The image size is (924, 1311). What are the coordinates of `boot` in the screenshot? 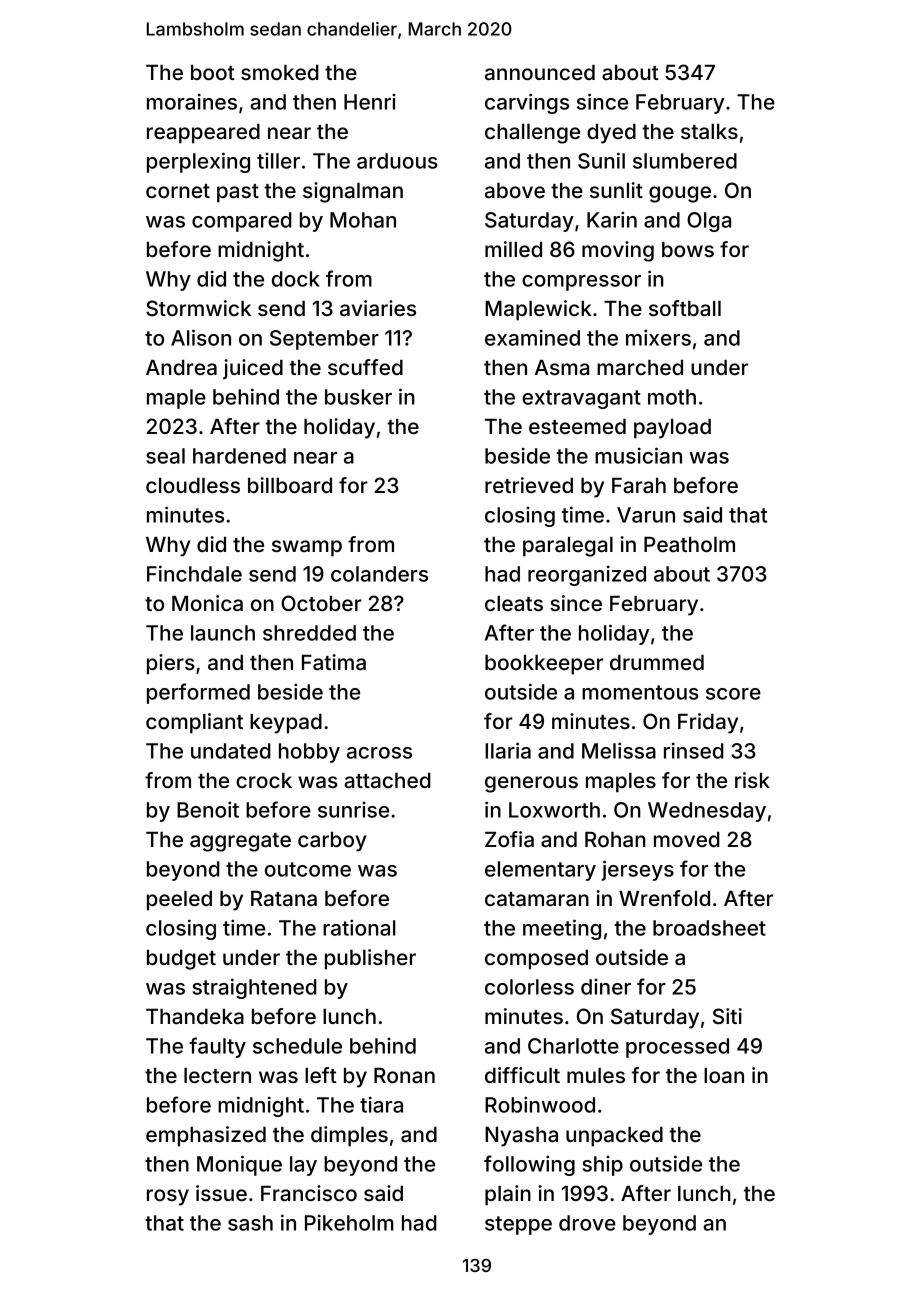 It's located at (213, 72).
